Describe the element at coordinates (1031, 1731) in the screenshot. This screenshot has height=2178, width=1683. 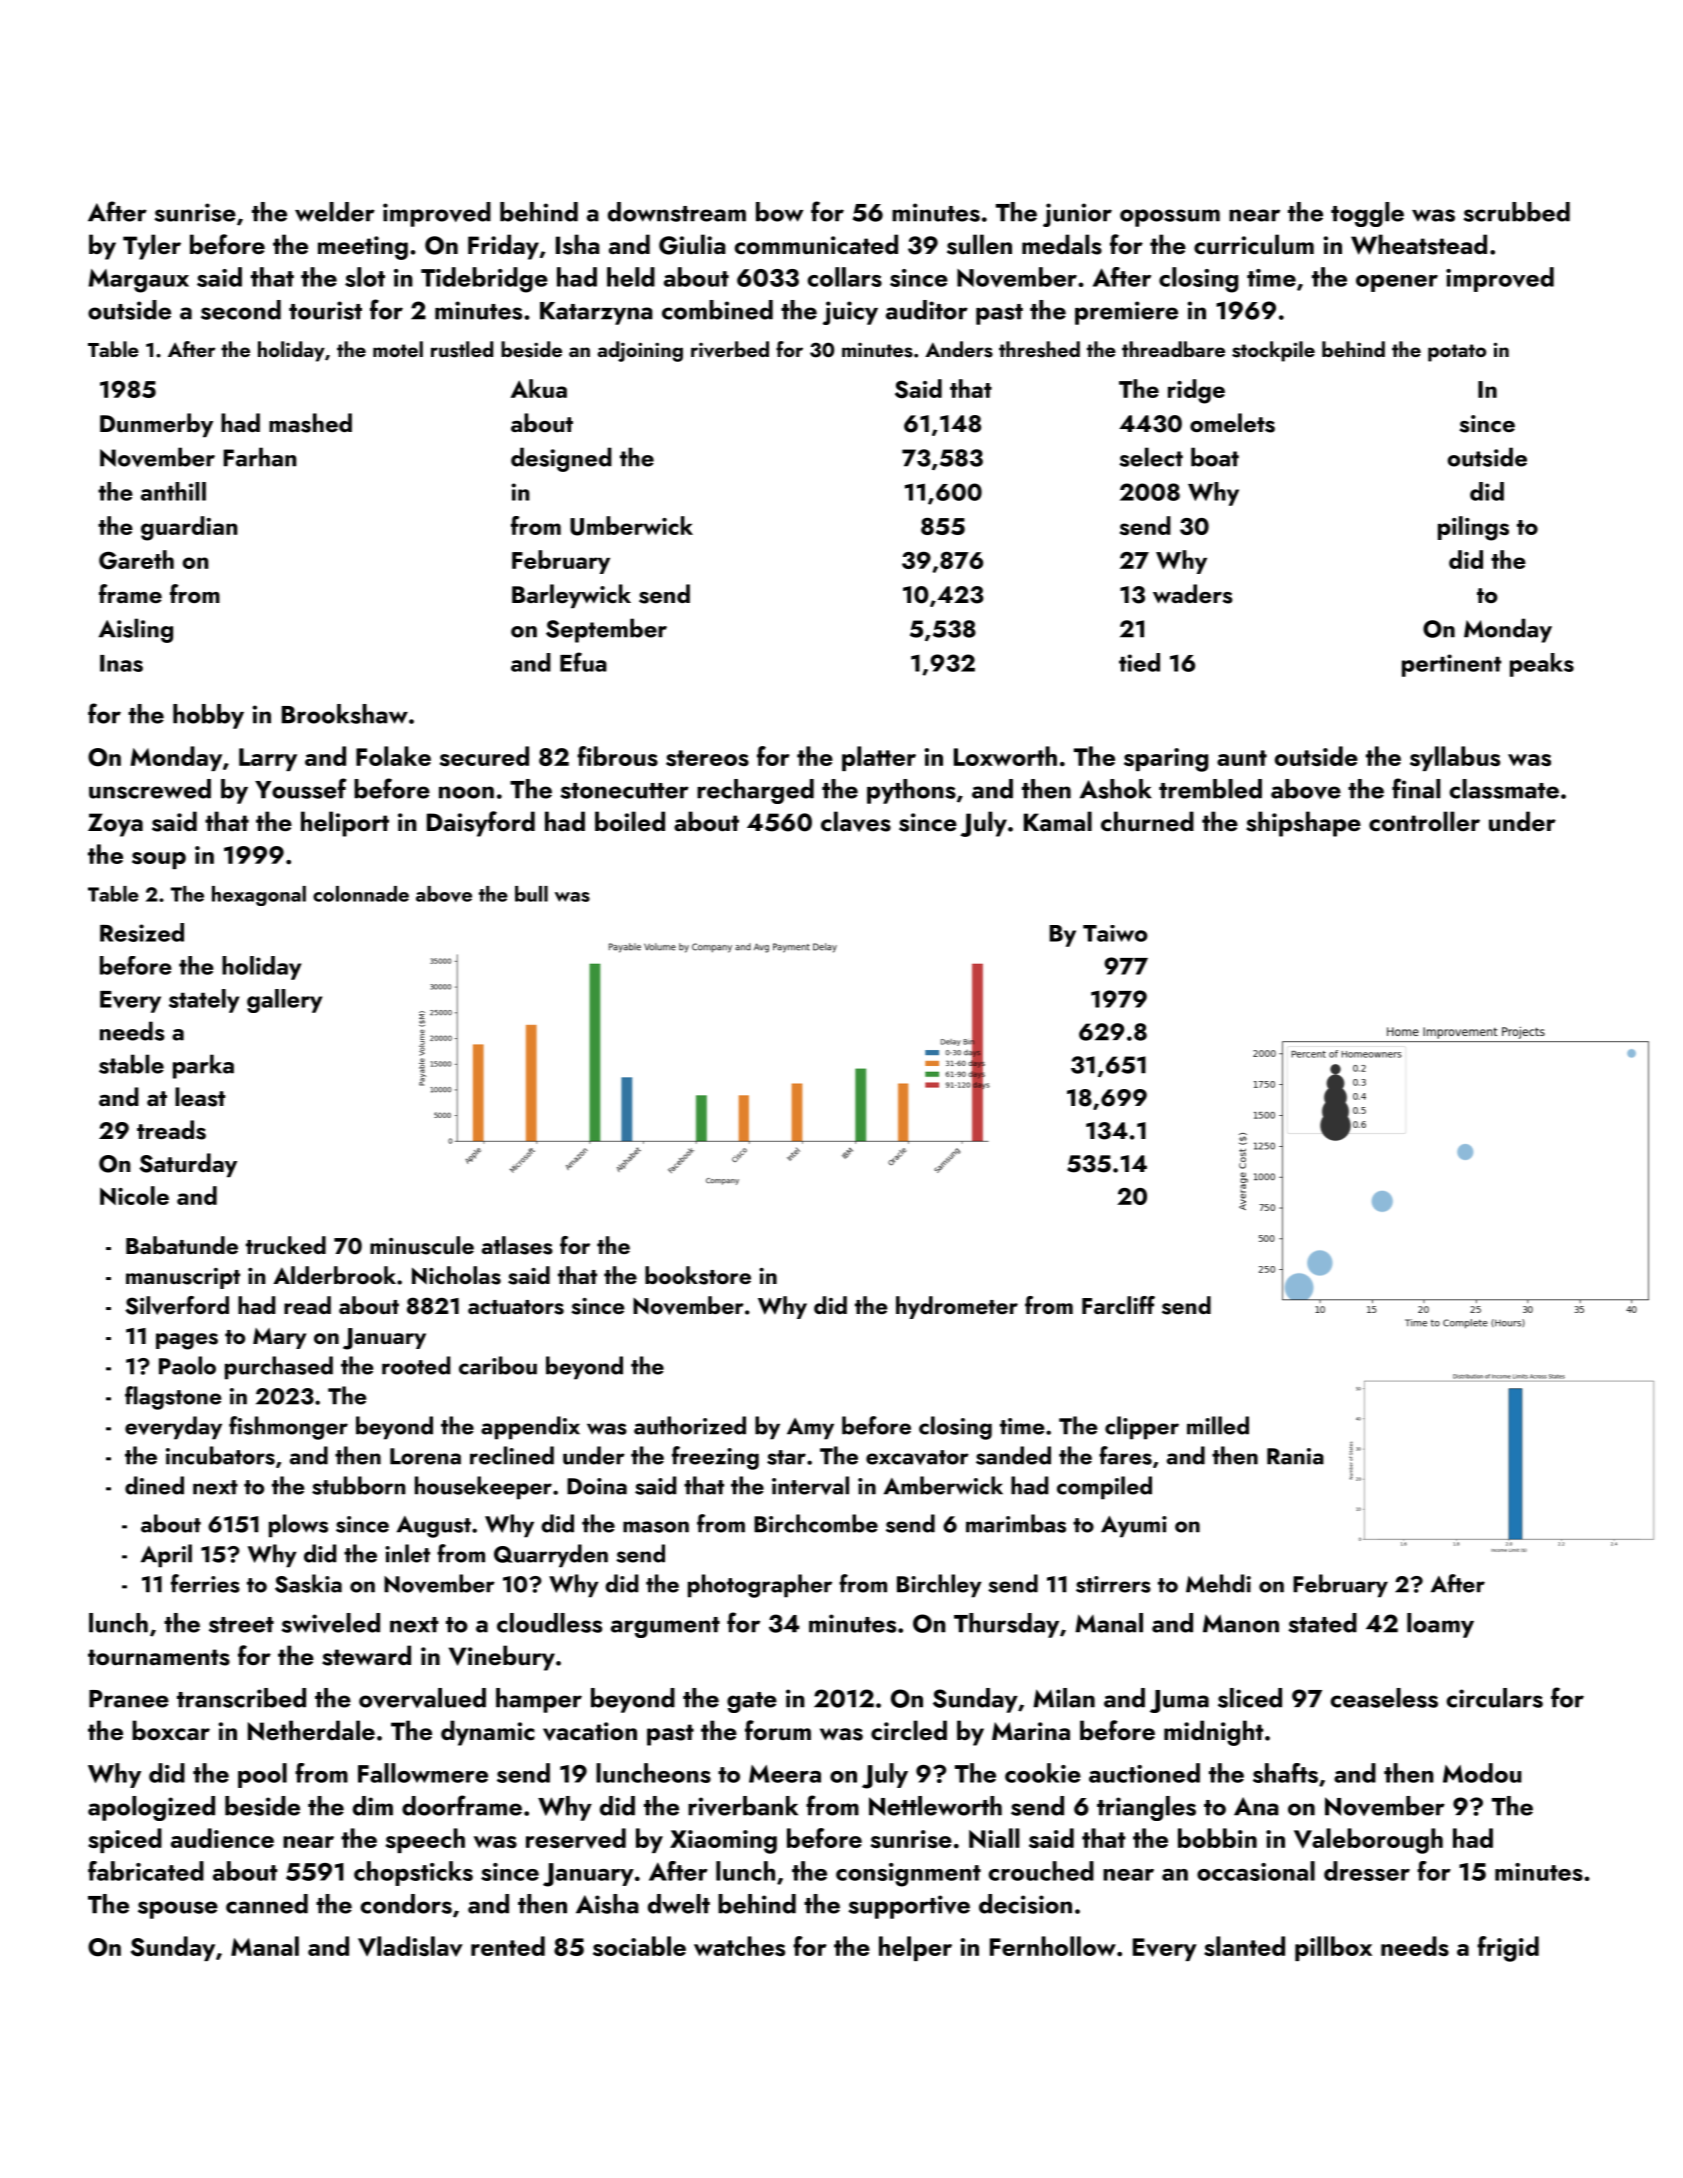
I see `Marina` at that location.
